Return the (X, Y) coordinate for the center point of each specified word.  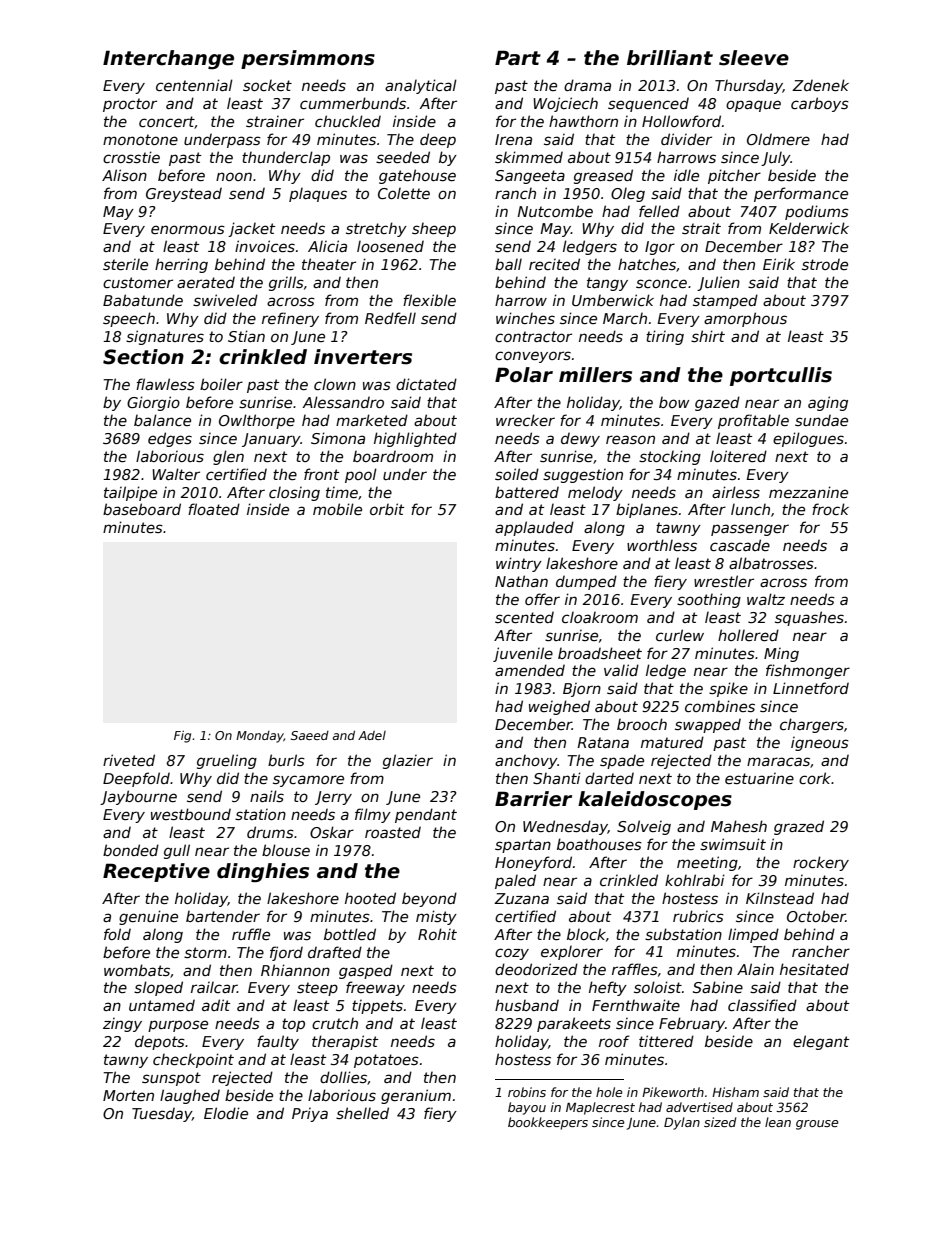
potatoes (386, 1061)
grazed (799, 827)
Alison (124, 175)
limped (753, 935)
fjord (286, 953)
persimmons (308, 59)
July (776, 159)
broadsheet (600, 653)
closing (294, 494)
